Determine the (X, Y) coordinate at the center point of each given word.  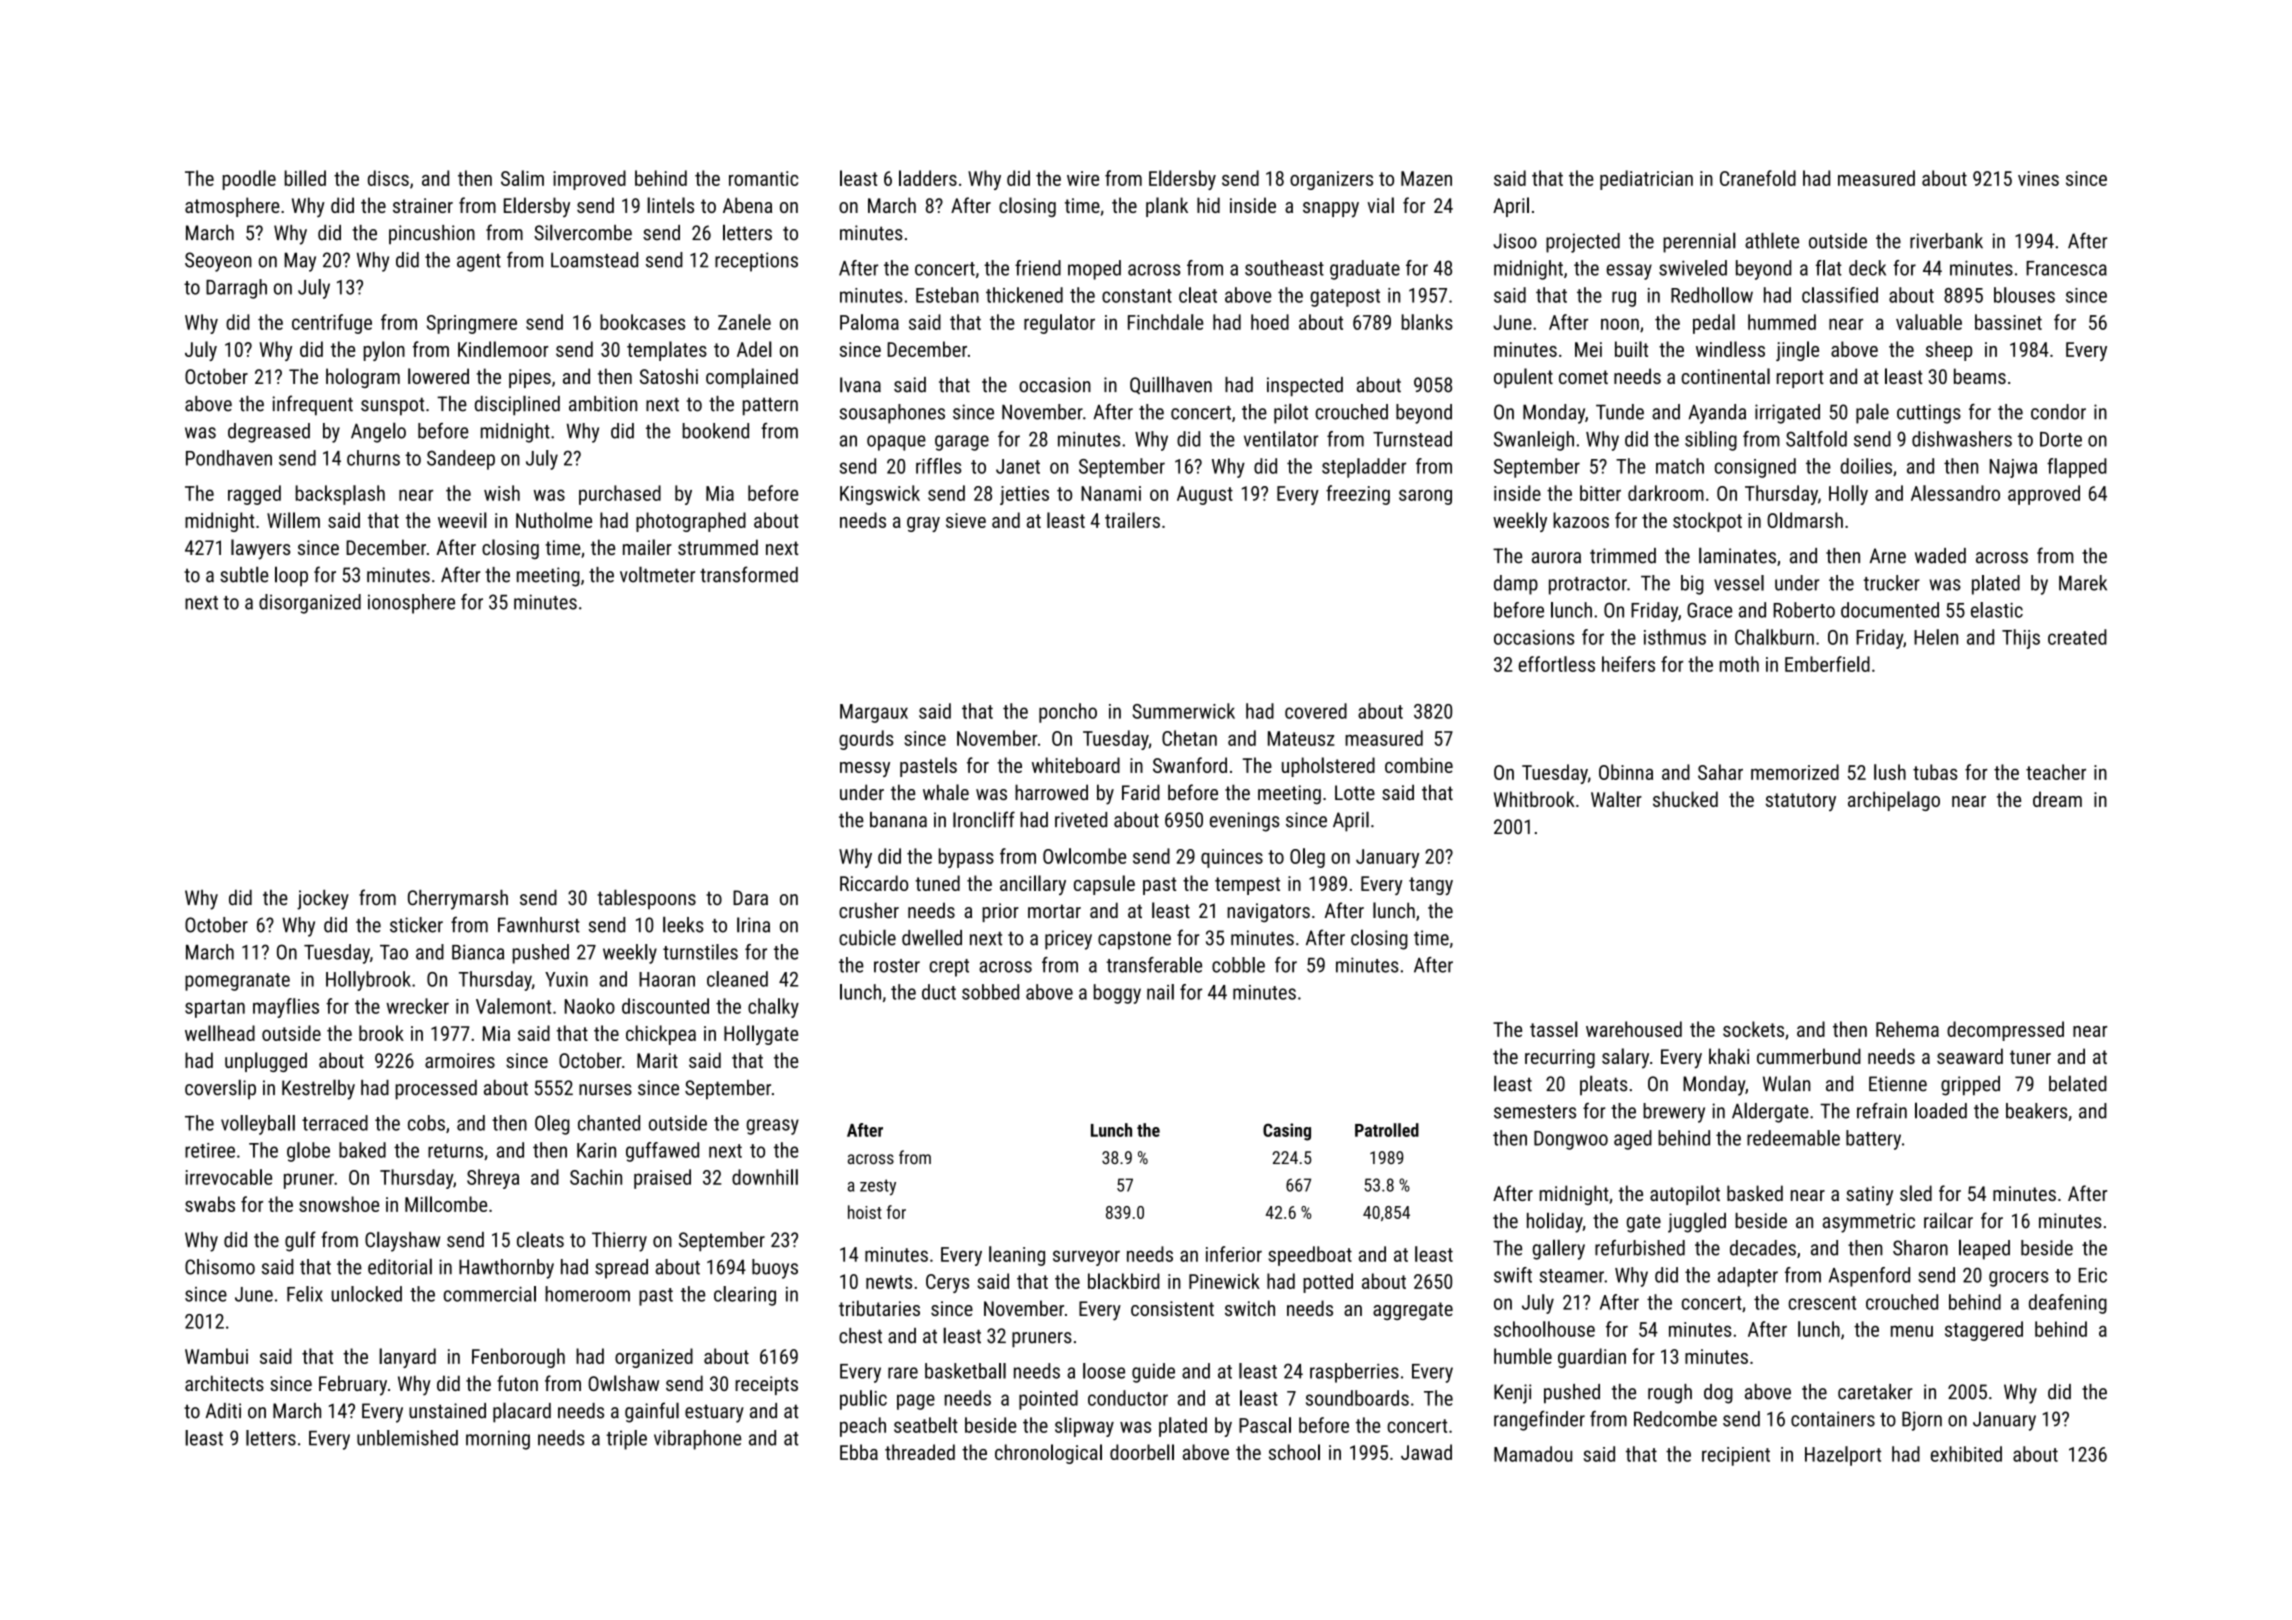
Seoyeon (218, 262)
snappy (1331, 210)
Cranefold (1758, 178)
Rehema (1907, 1029)
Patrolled (1387, 1130)
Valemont (513, 1006)
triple (626, 1440)
